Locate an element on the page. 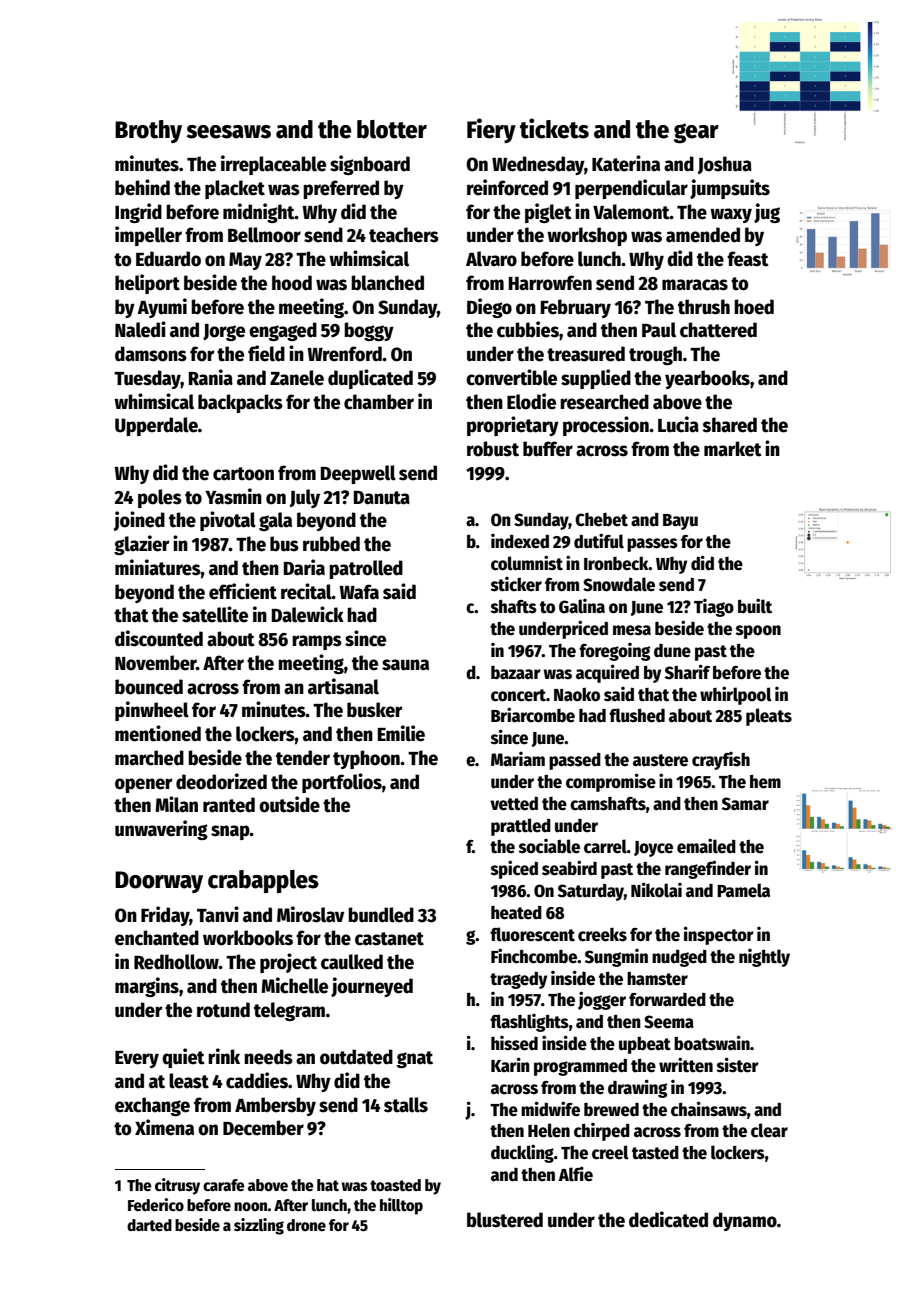 Image resolution: width=908 pixels, height=1316 pixels. shared is located at coordinates (729, 425).
